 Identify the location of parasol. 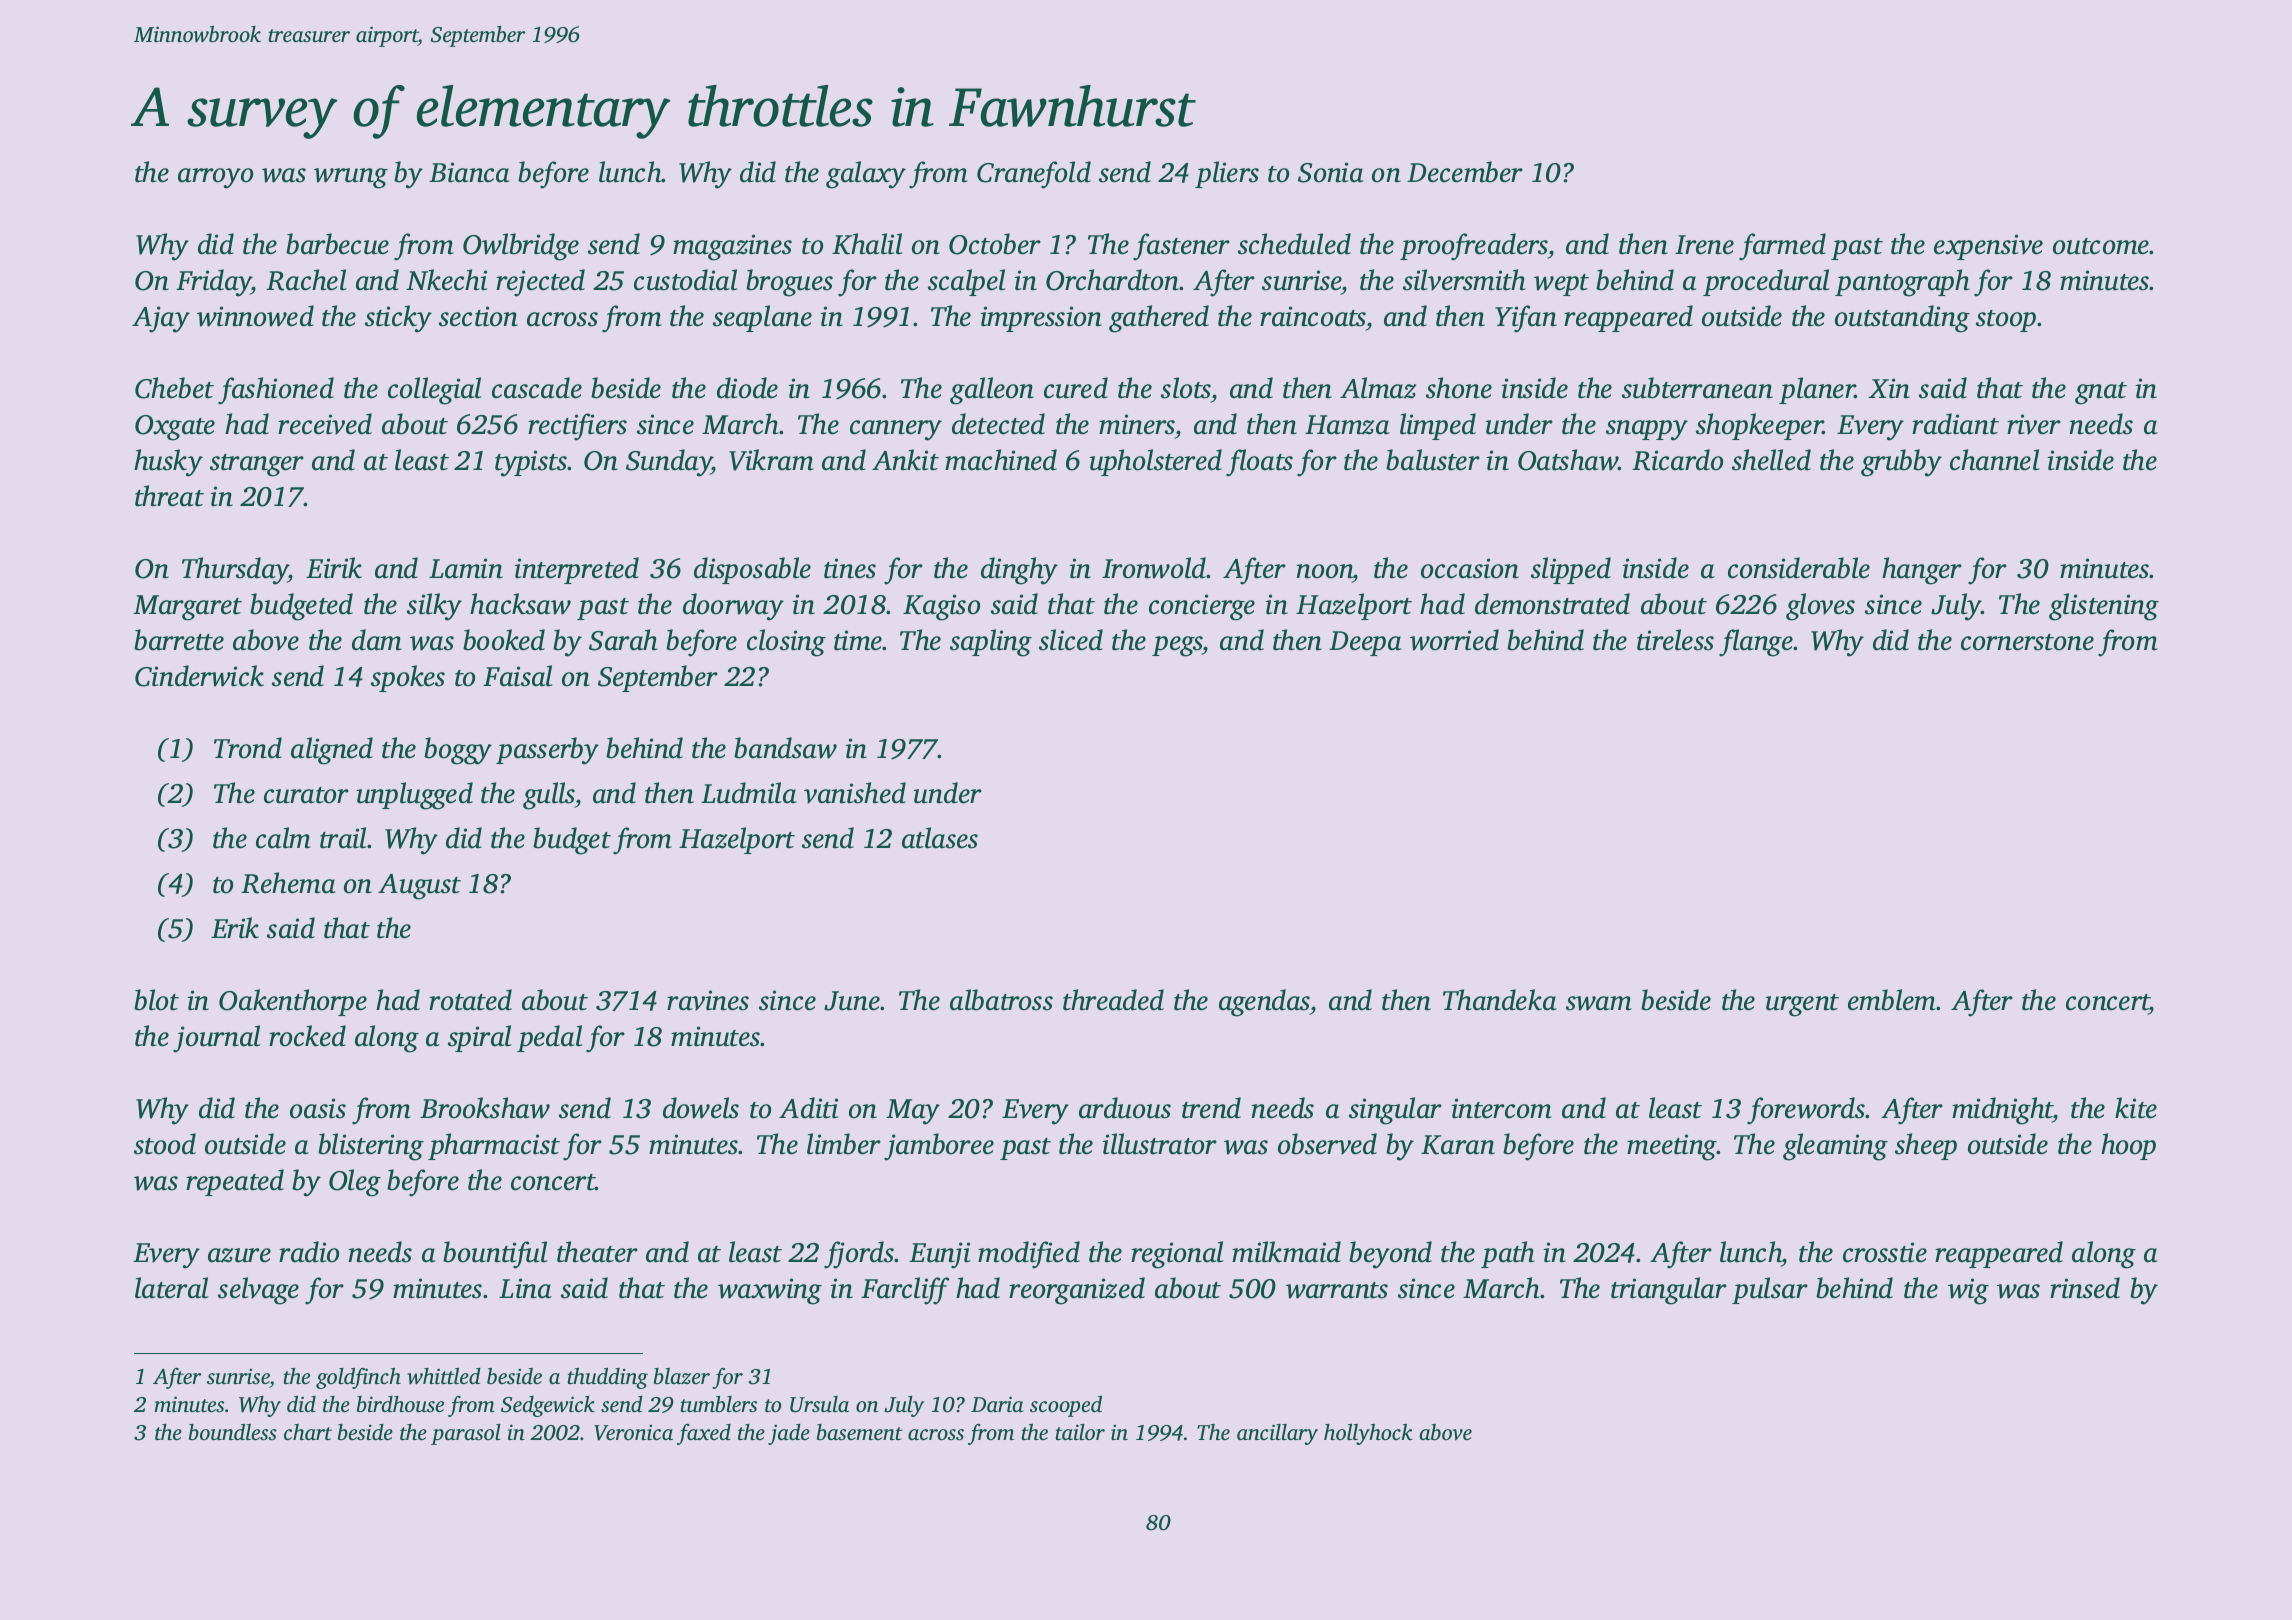
(466, 1434).
